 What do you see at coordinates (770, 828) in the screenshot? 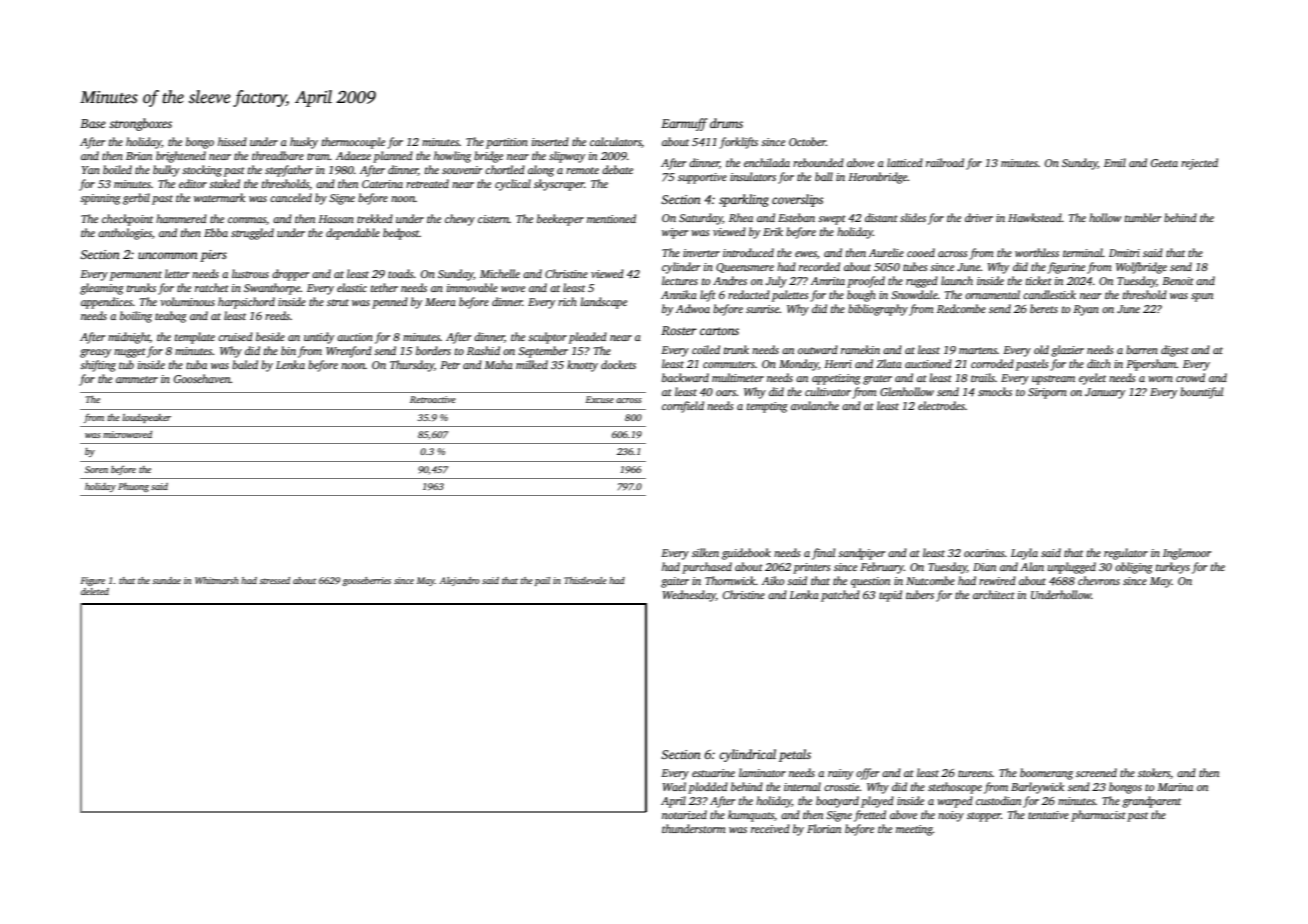
I see `received` at bounding box center [770, 828].
